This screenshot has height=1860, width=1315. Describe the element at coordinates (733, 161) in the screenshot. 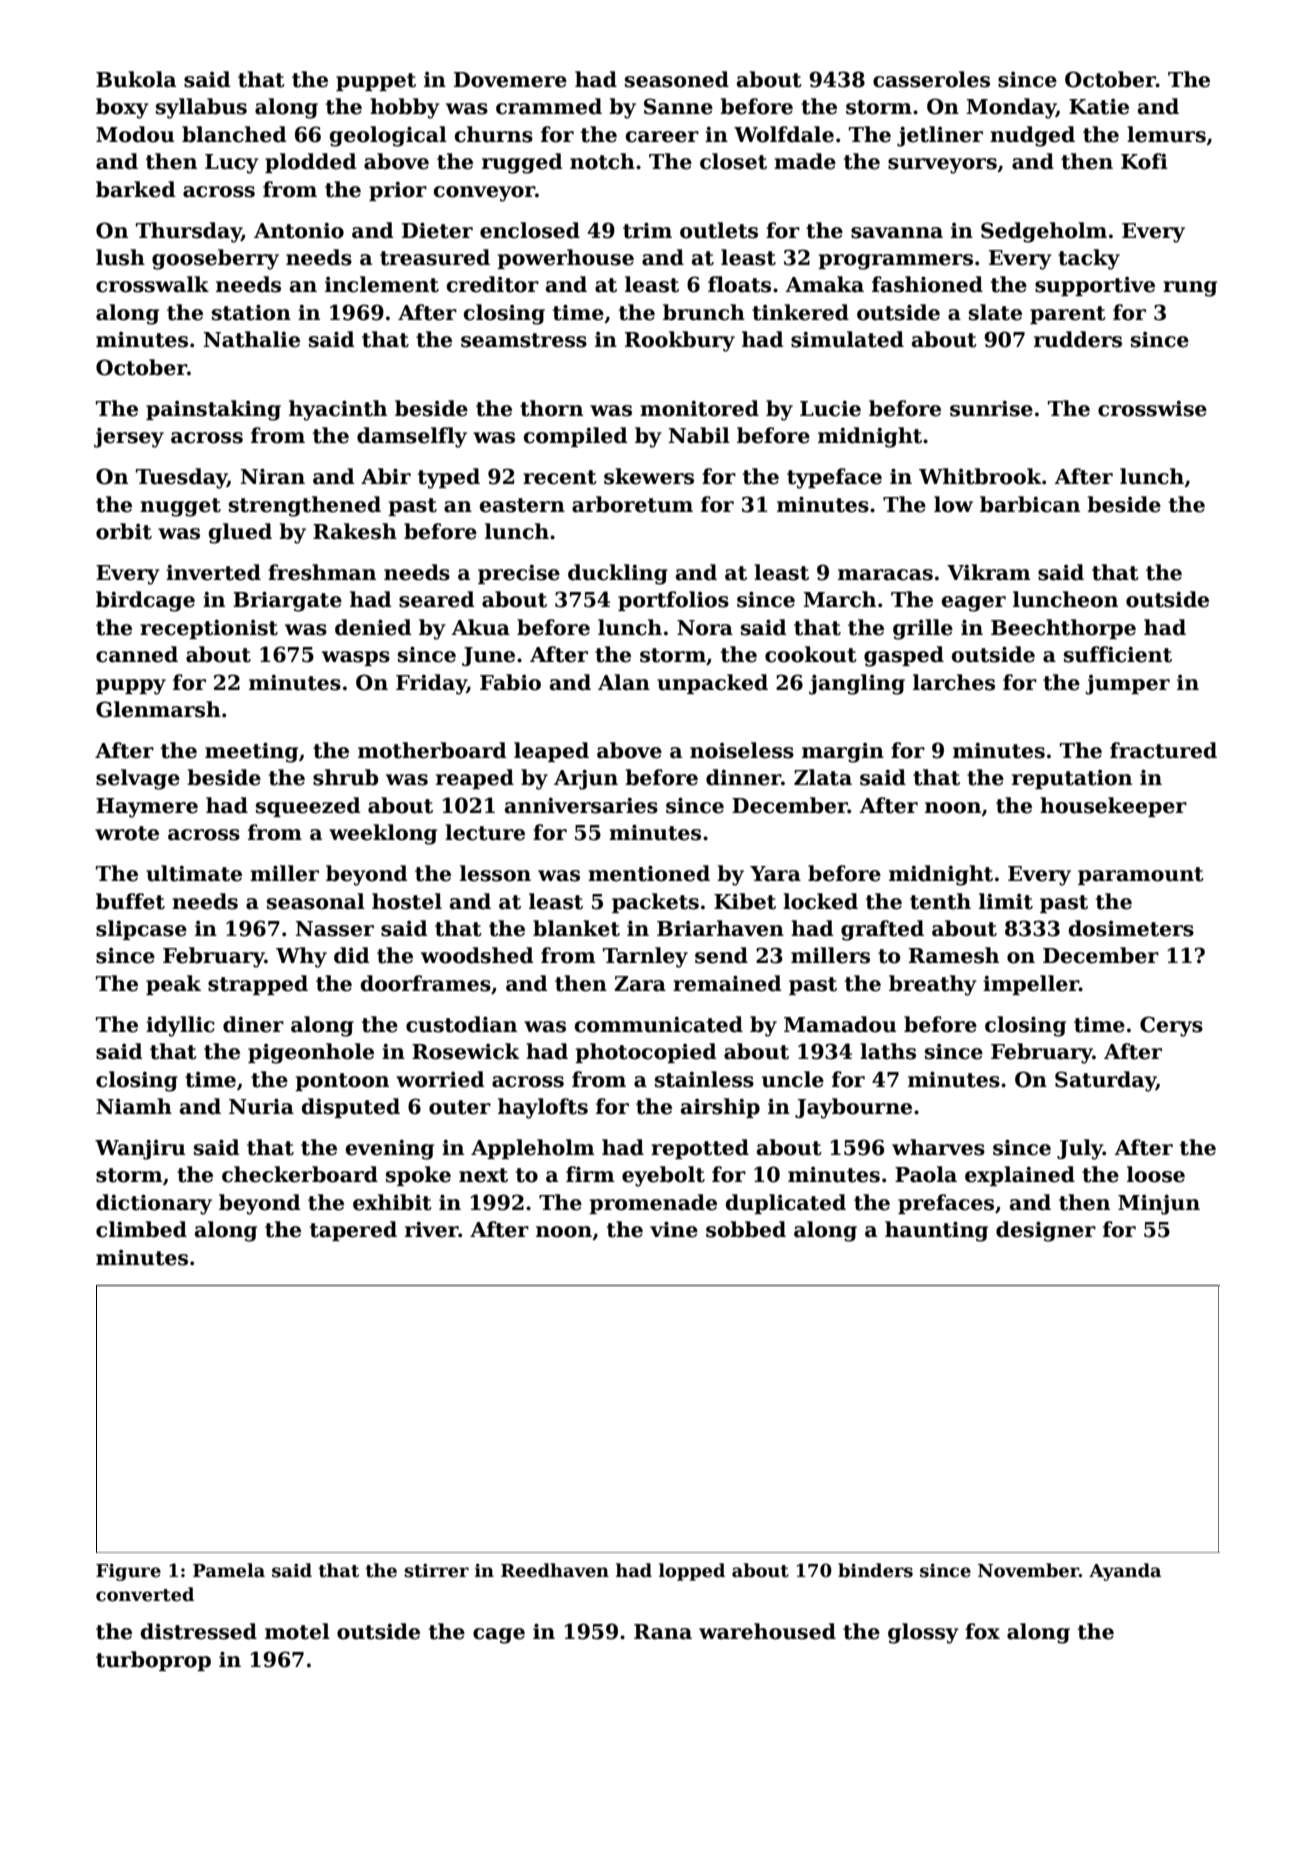

I see `closet` at that location.
